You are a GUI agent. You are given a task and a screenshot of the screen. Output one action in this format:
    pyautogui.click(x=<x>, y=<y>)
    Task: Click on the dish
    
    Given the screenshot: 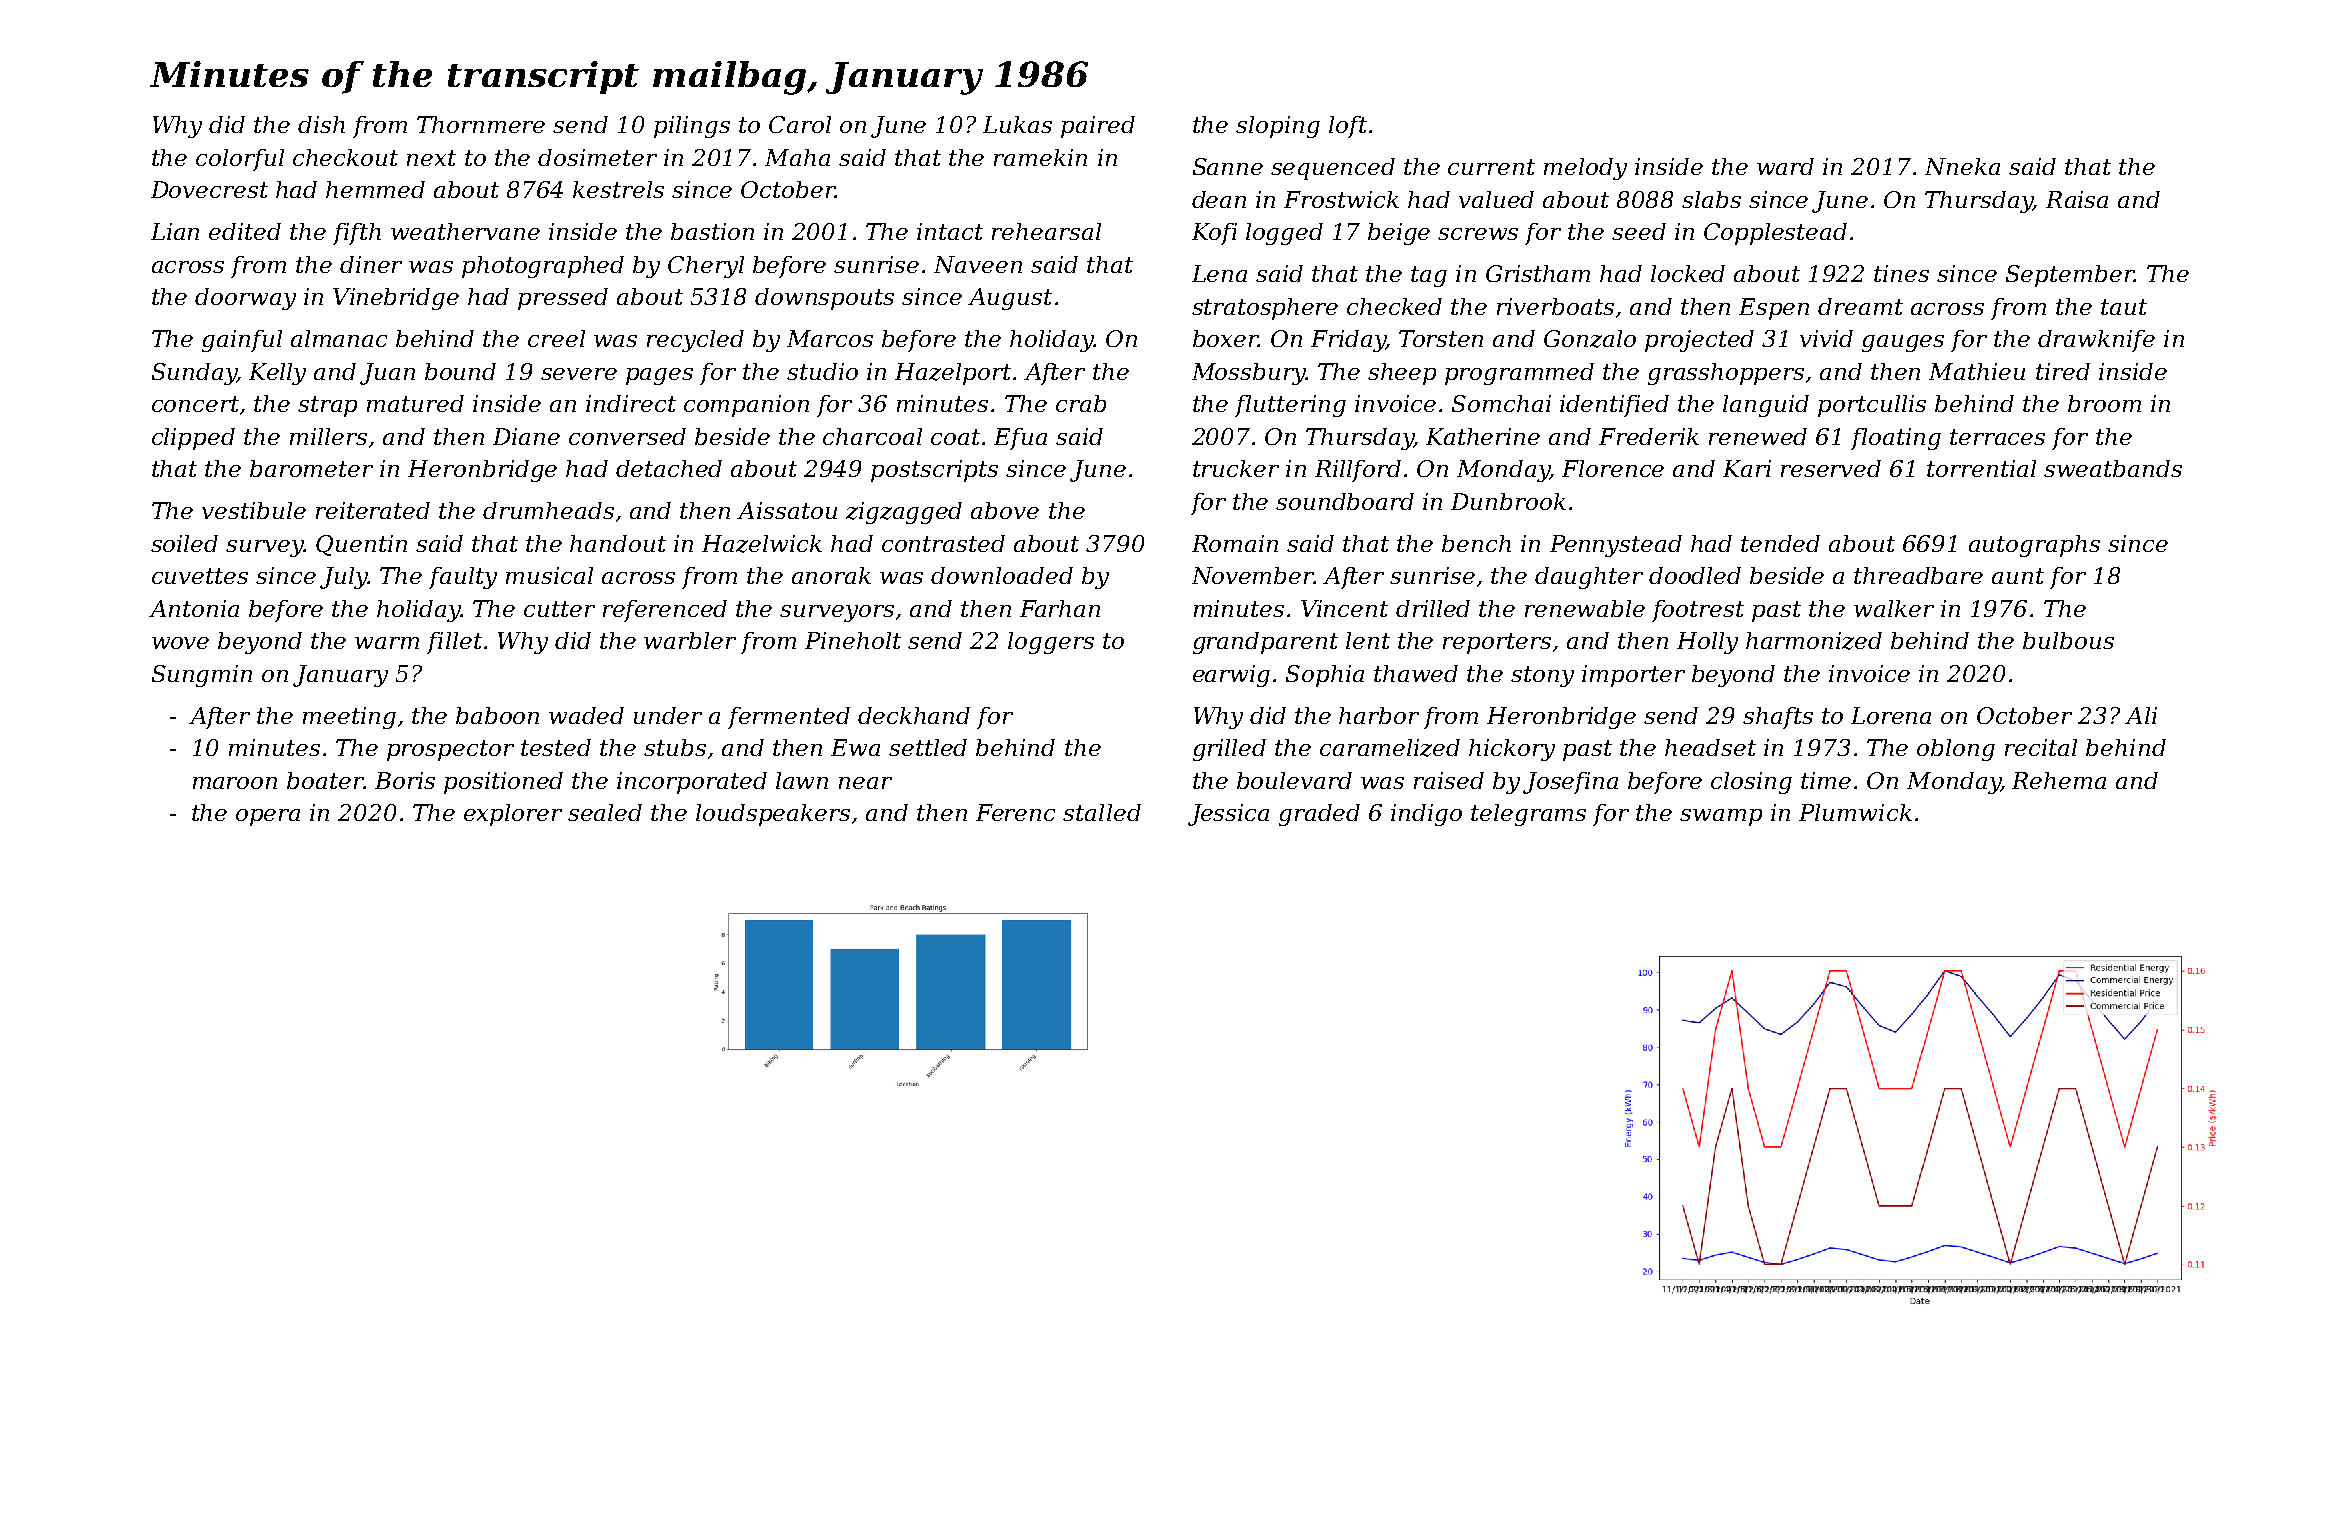 What is the action you would take?
    pyautogui.click(x=321, y=124)
